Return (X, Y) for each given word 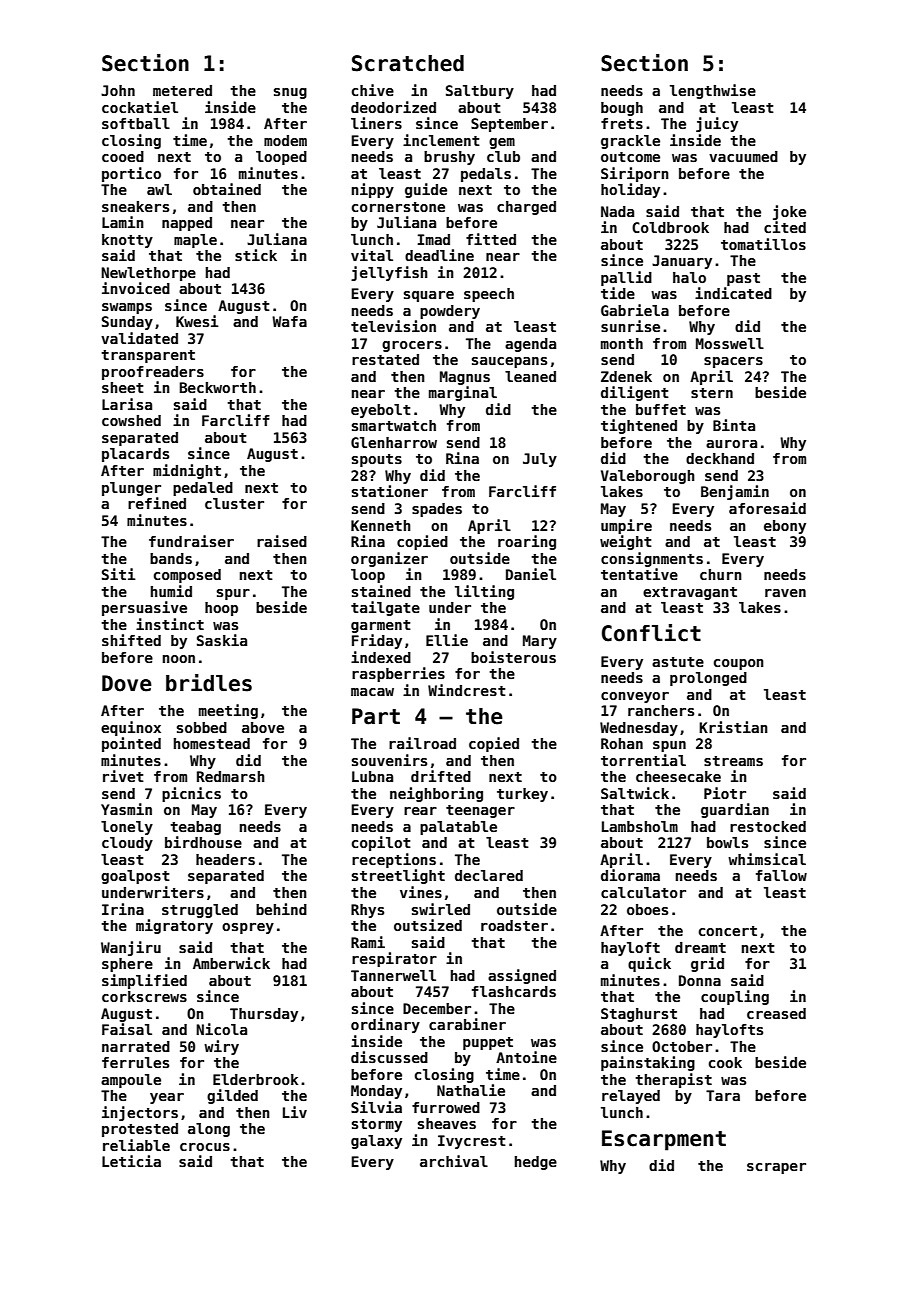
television (393, 326)
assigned (522, 976)
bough (622, 109)
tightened (639, 426)
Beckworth (218, 387)
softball (136, 123)
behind (281, 909)
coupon (739, 664)
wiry (221, 1047)
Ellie (447, 640)
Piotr (725, 793)
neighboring (436, 794)
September (509, 125)
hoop (221, 609)
